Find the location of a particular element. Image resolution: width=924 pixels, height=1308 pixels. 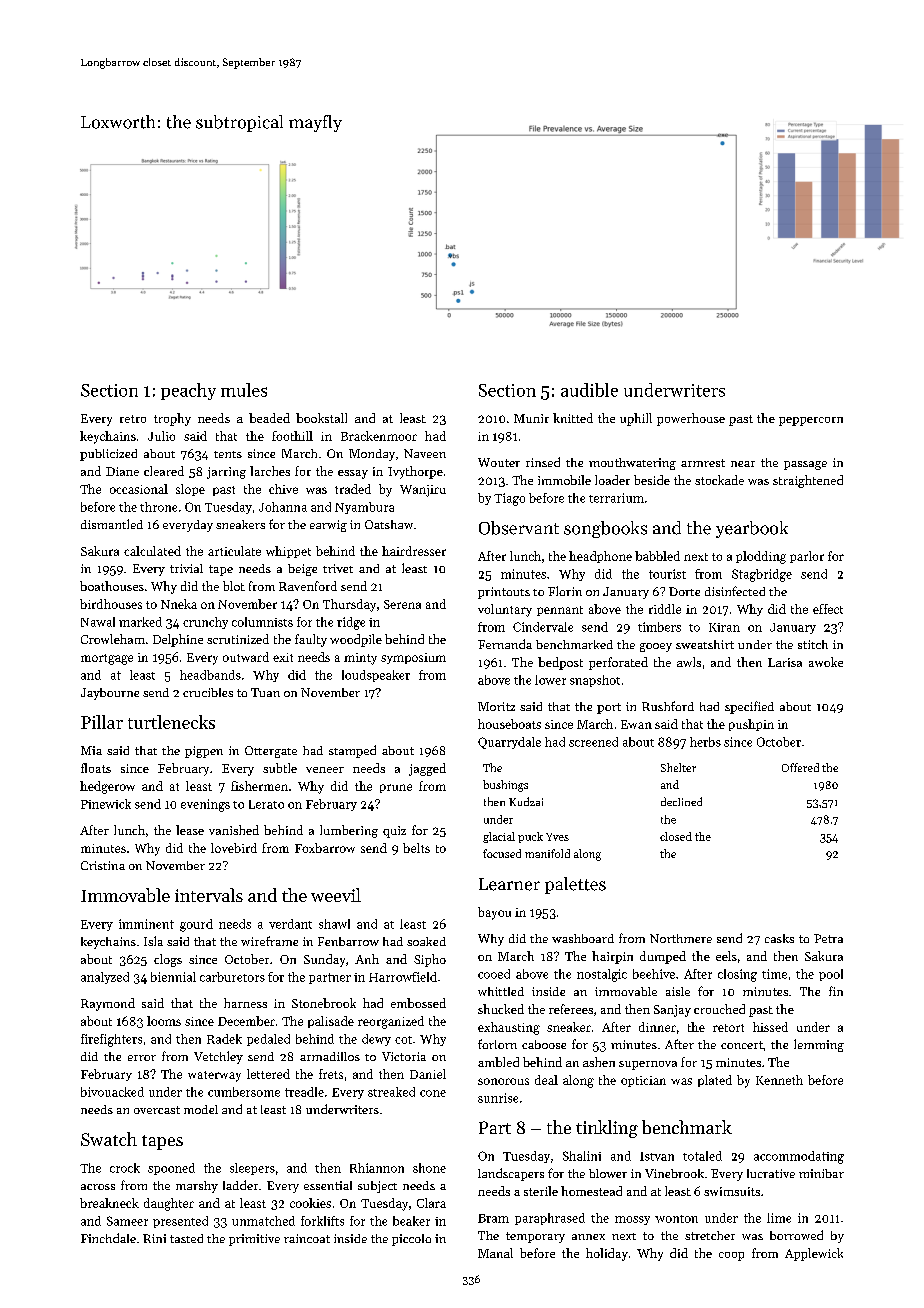

pigpen is located at coordinates (204, 752).
